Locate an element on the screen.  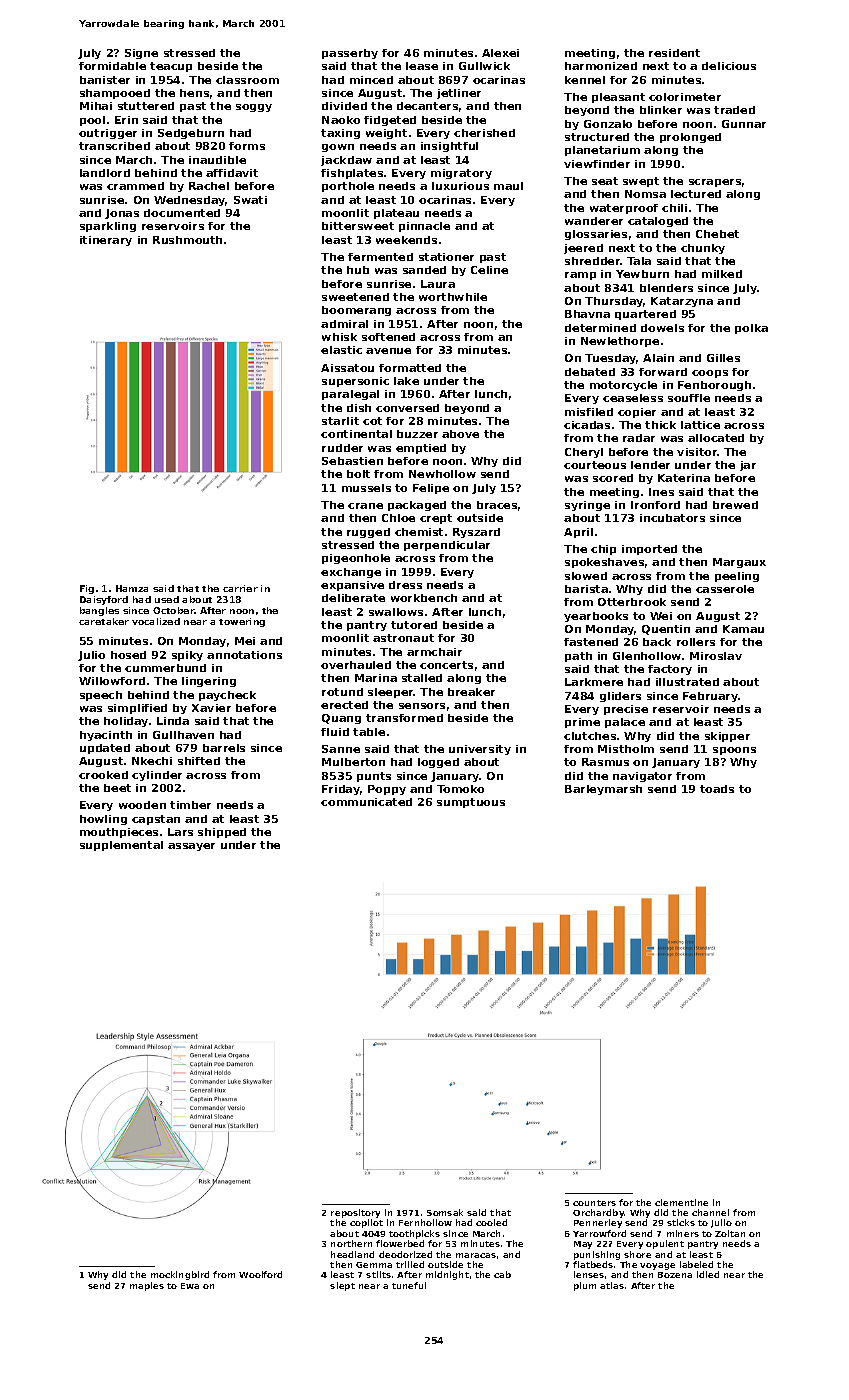
cylinder is located at coordinates (157, 776).
